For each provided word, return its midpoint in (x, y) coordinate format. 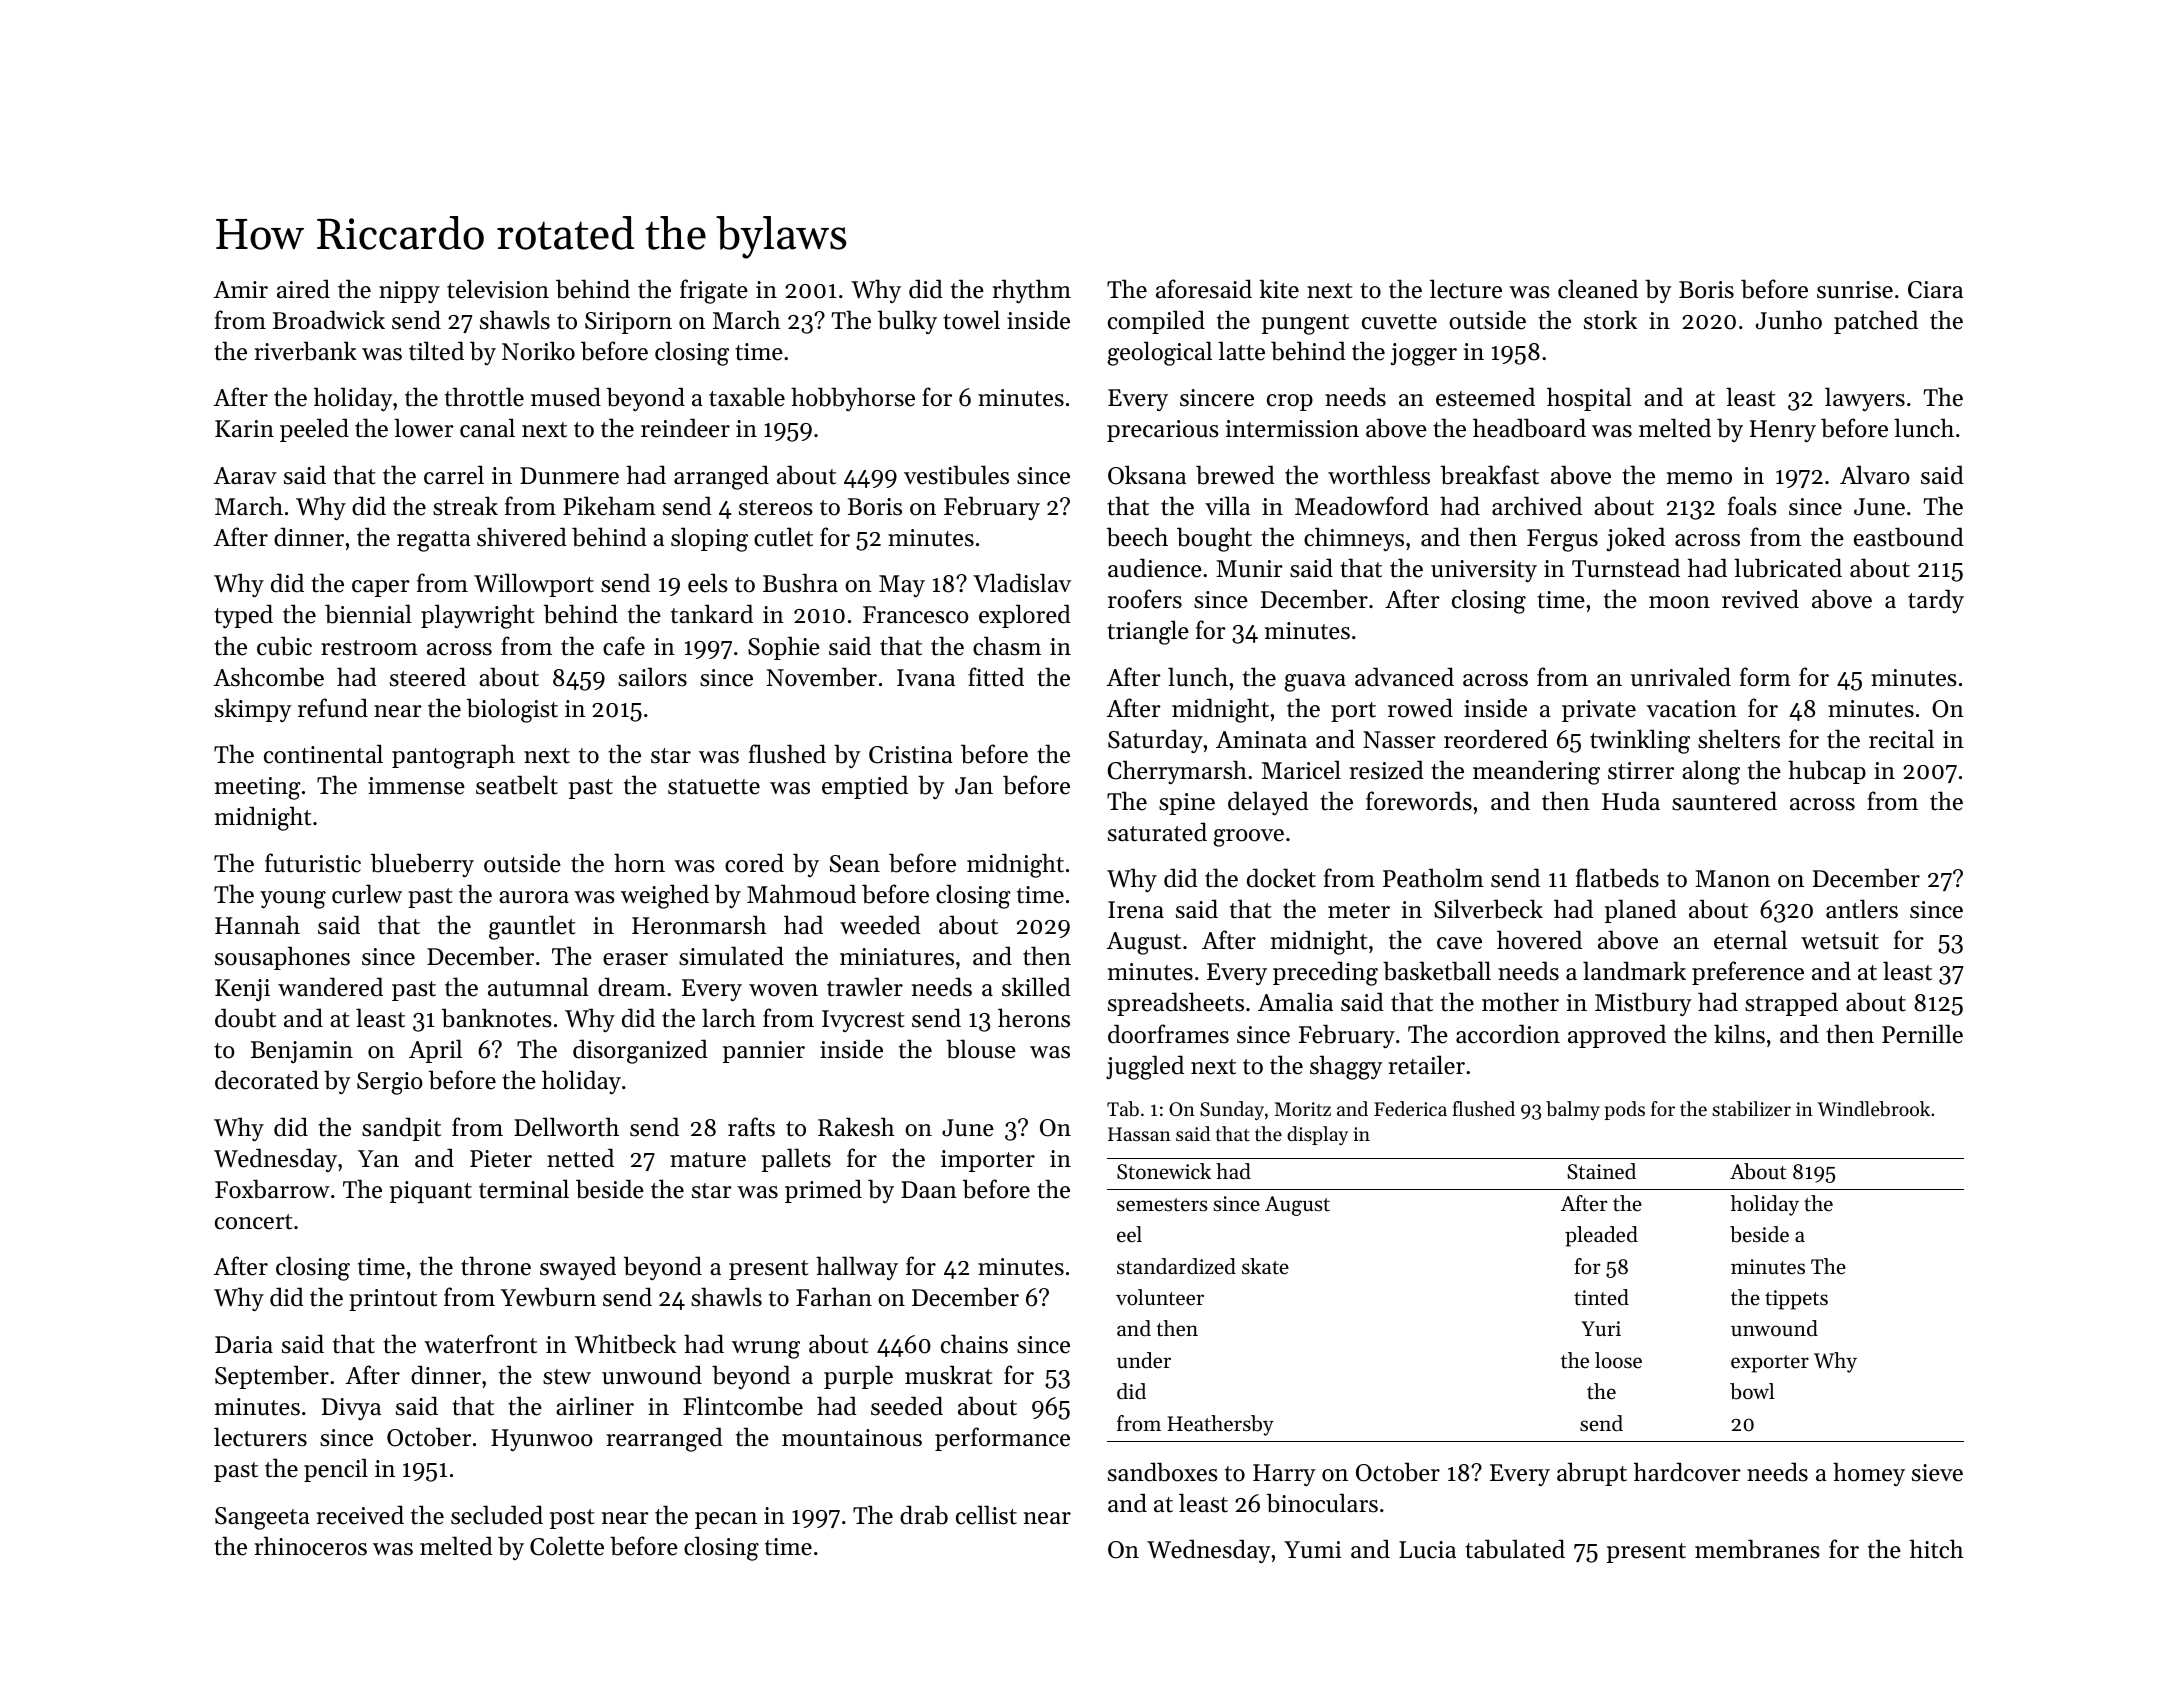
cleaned (1598, 289)
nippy (409, 292)
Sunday (1232, 1110)
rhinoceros (310, 1546)
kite (1279, 289)
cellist (986, 1515)
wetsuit (1840, 941)
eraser (635, 959)
